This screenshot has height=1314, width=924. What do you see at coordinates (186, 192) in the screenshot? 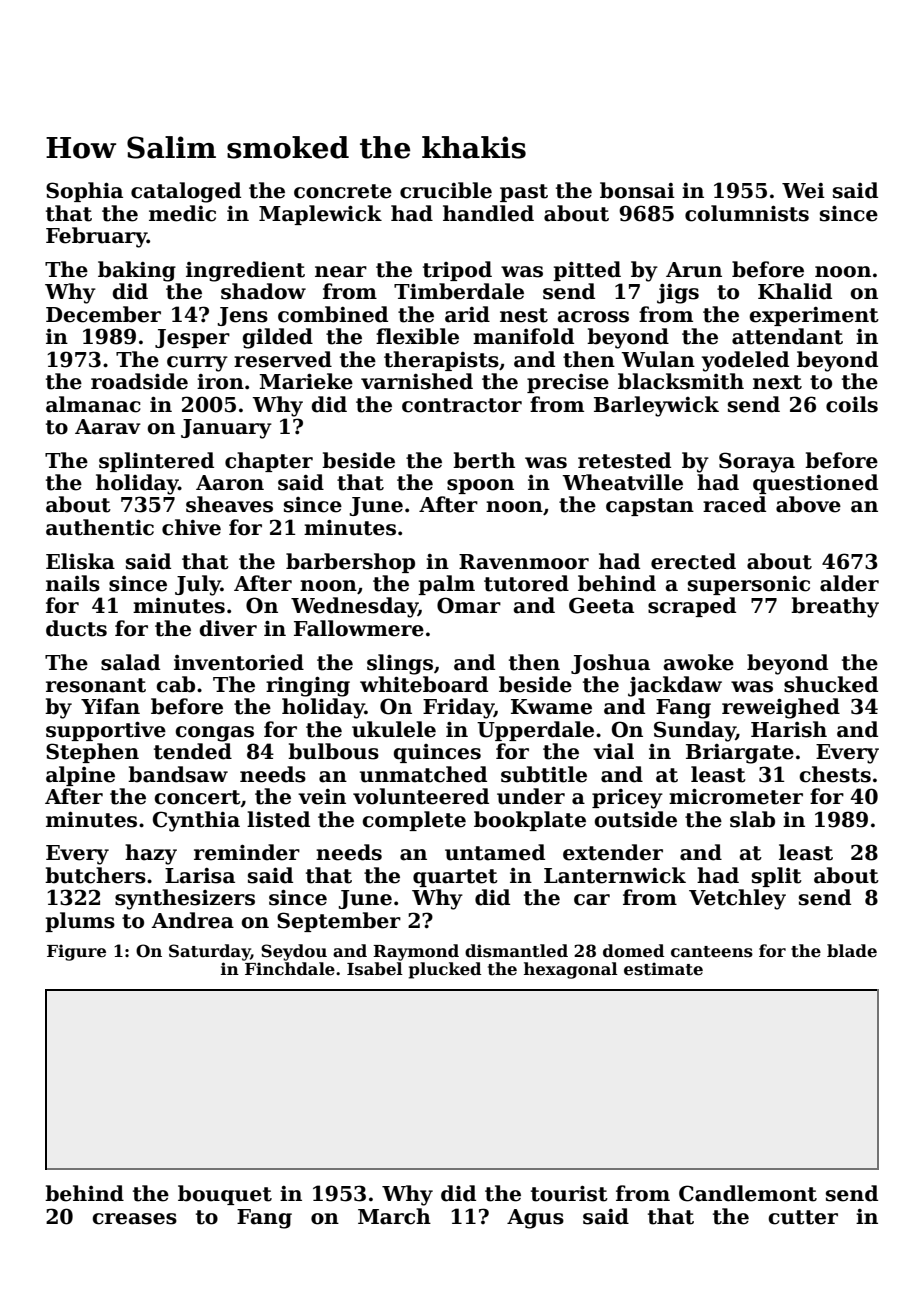
I see `cataloged` at bounding box center [186, 192].
